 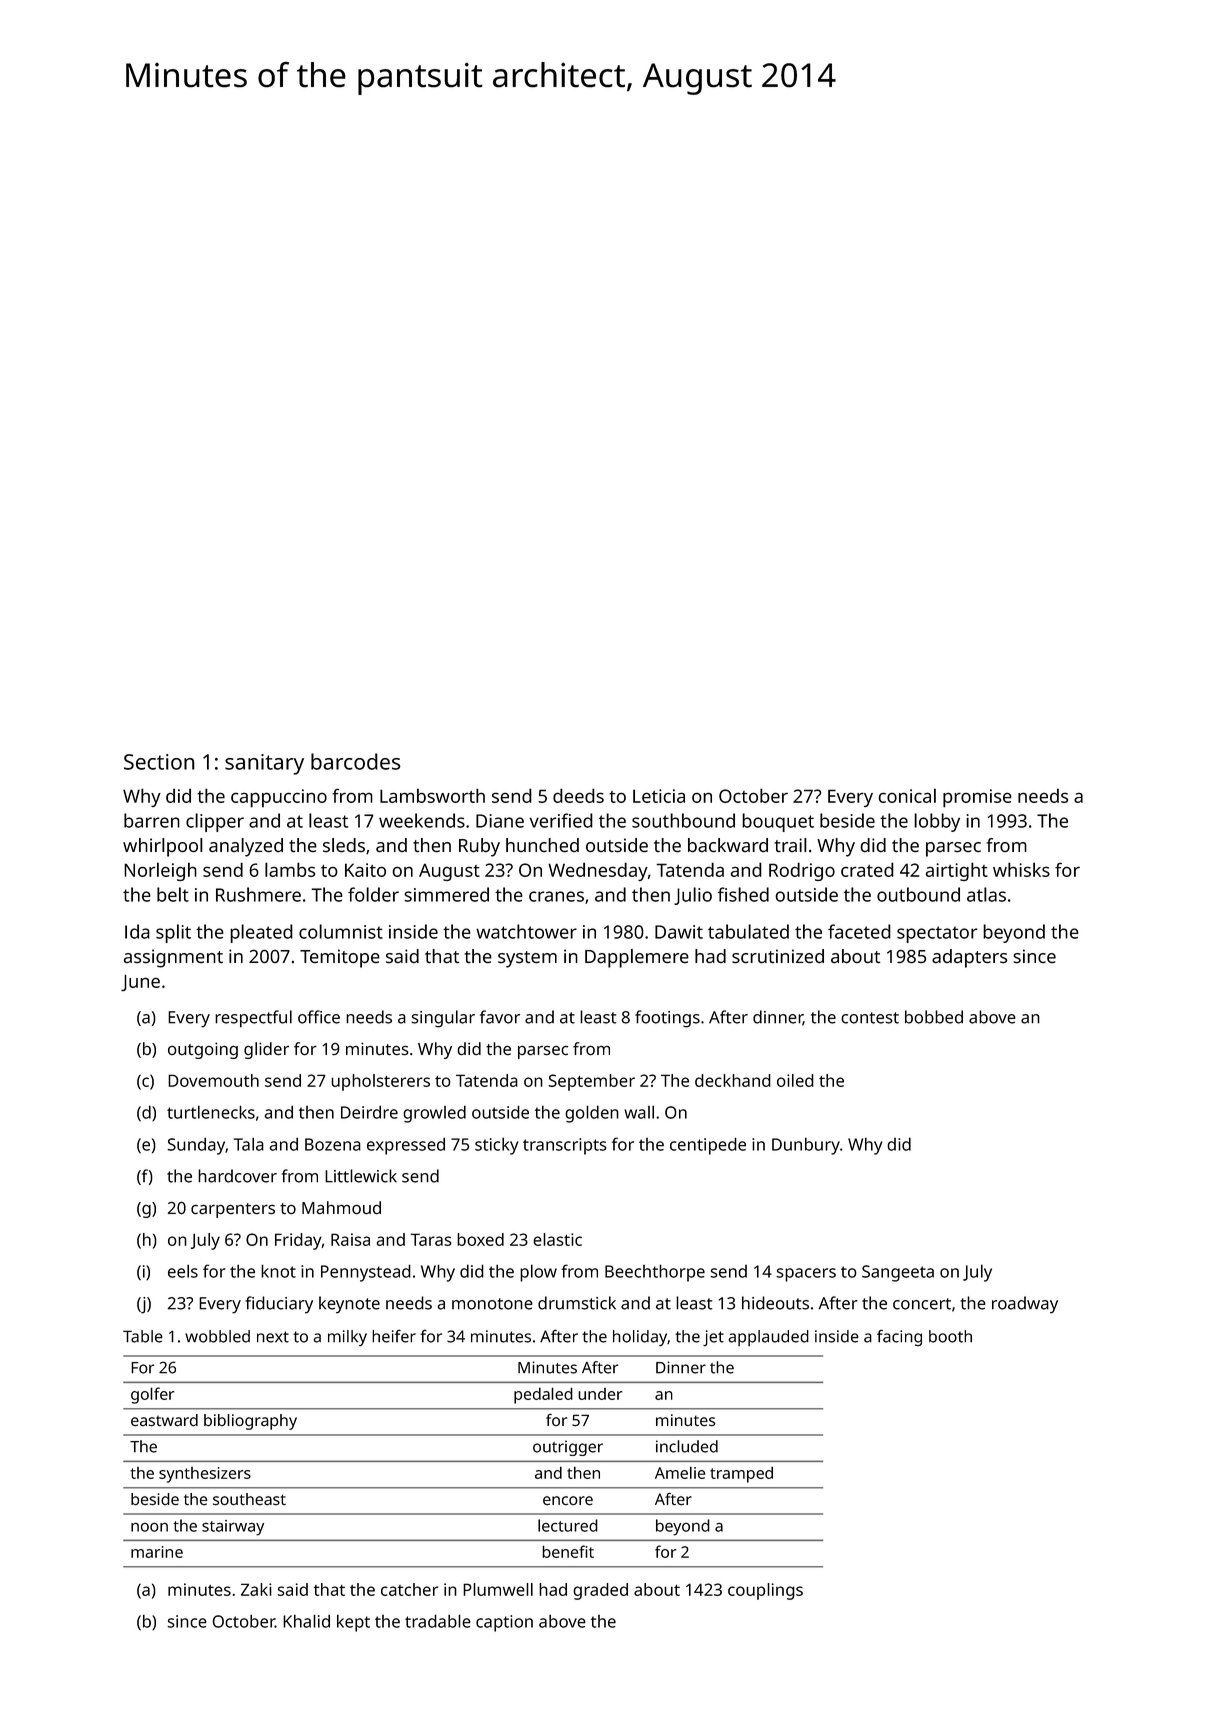 I want to click on tradable, so click(x=438, y=1621).
